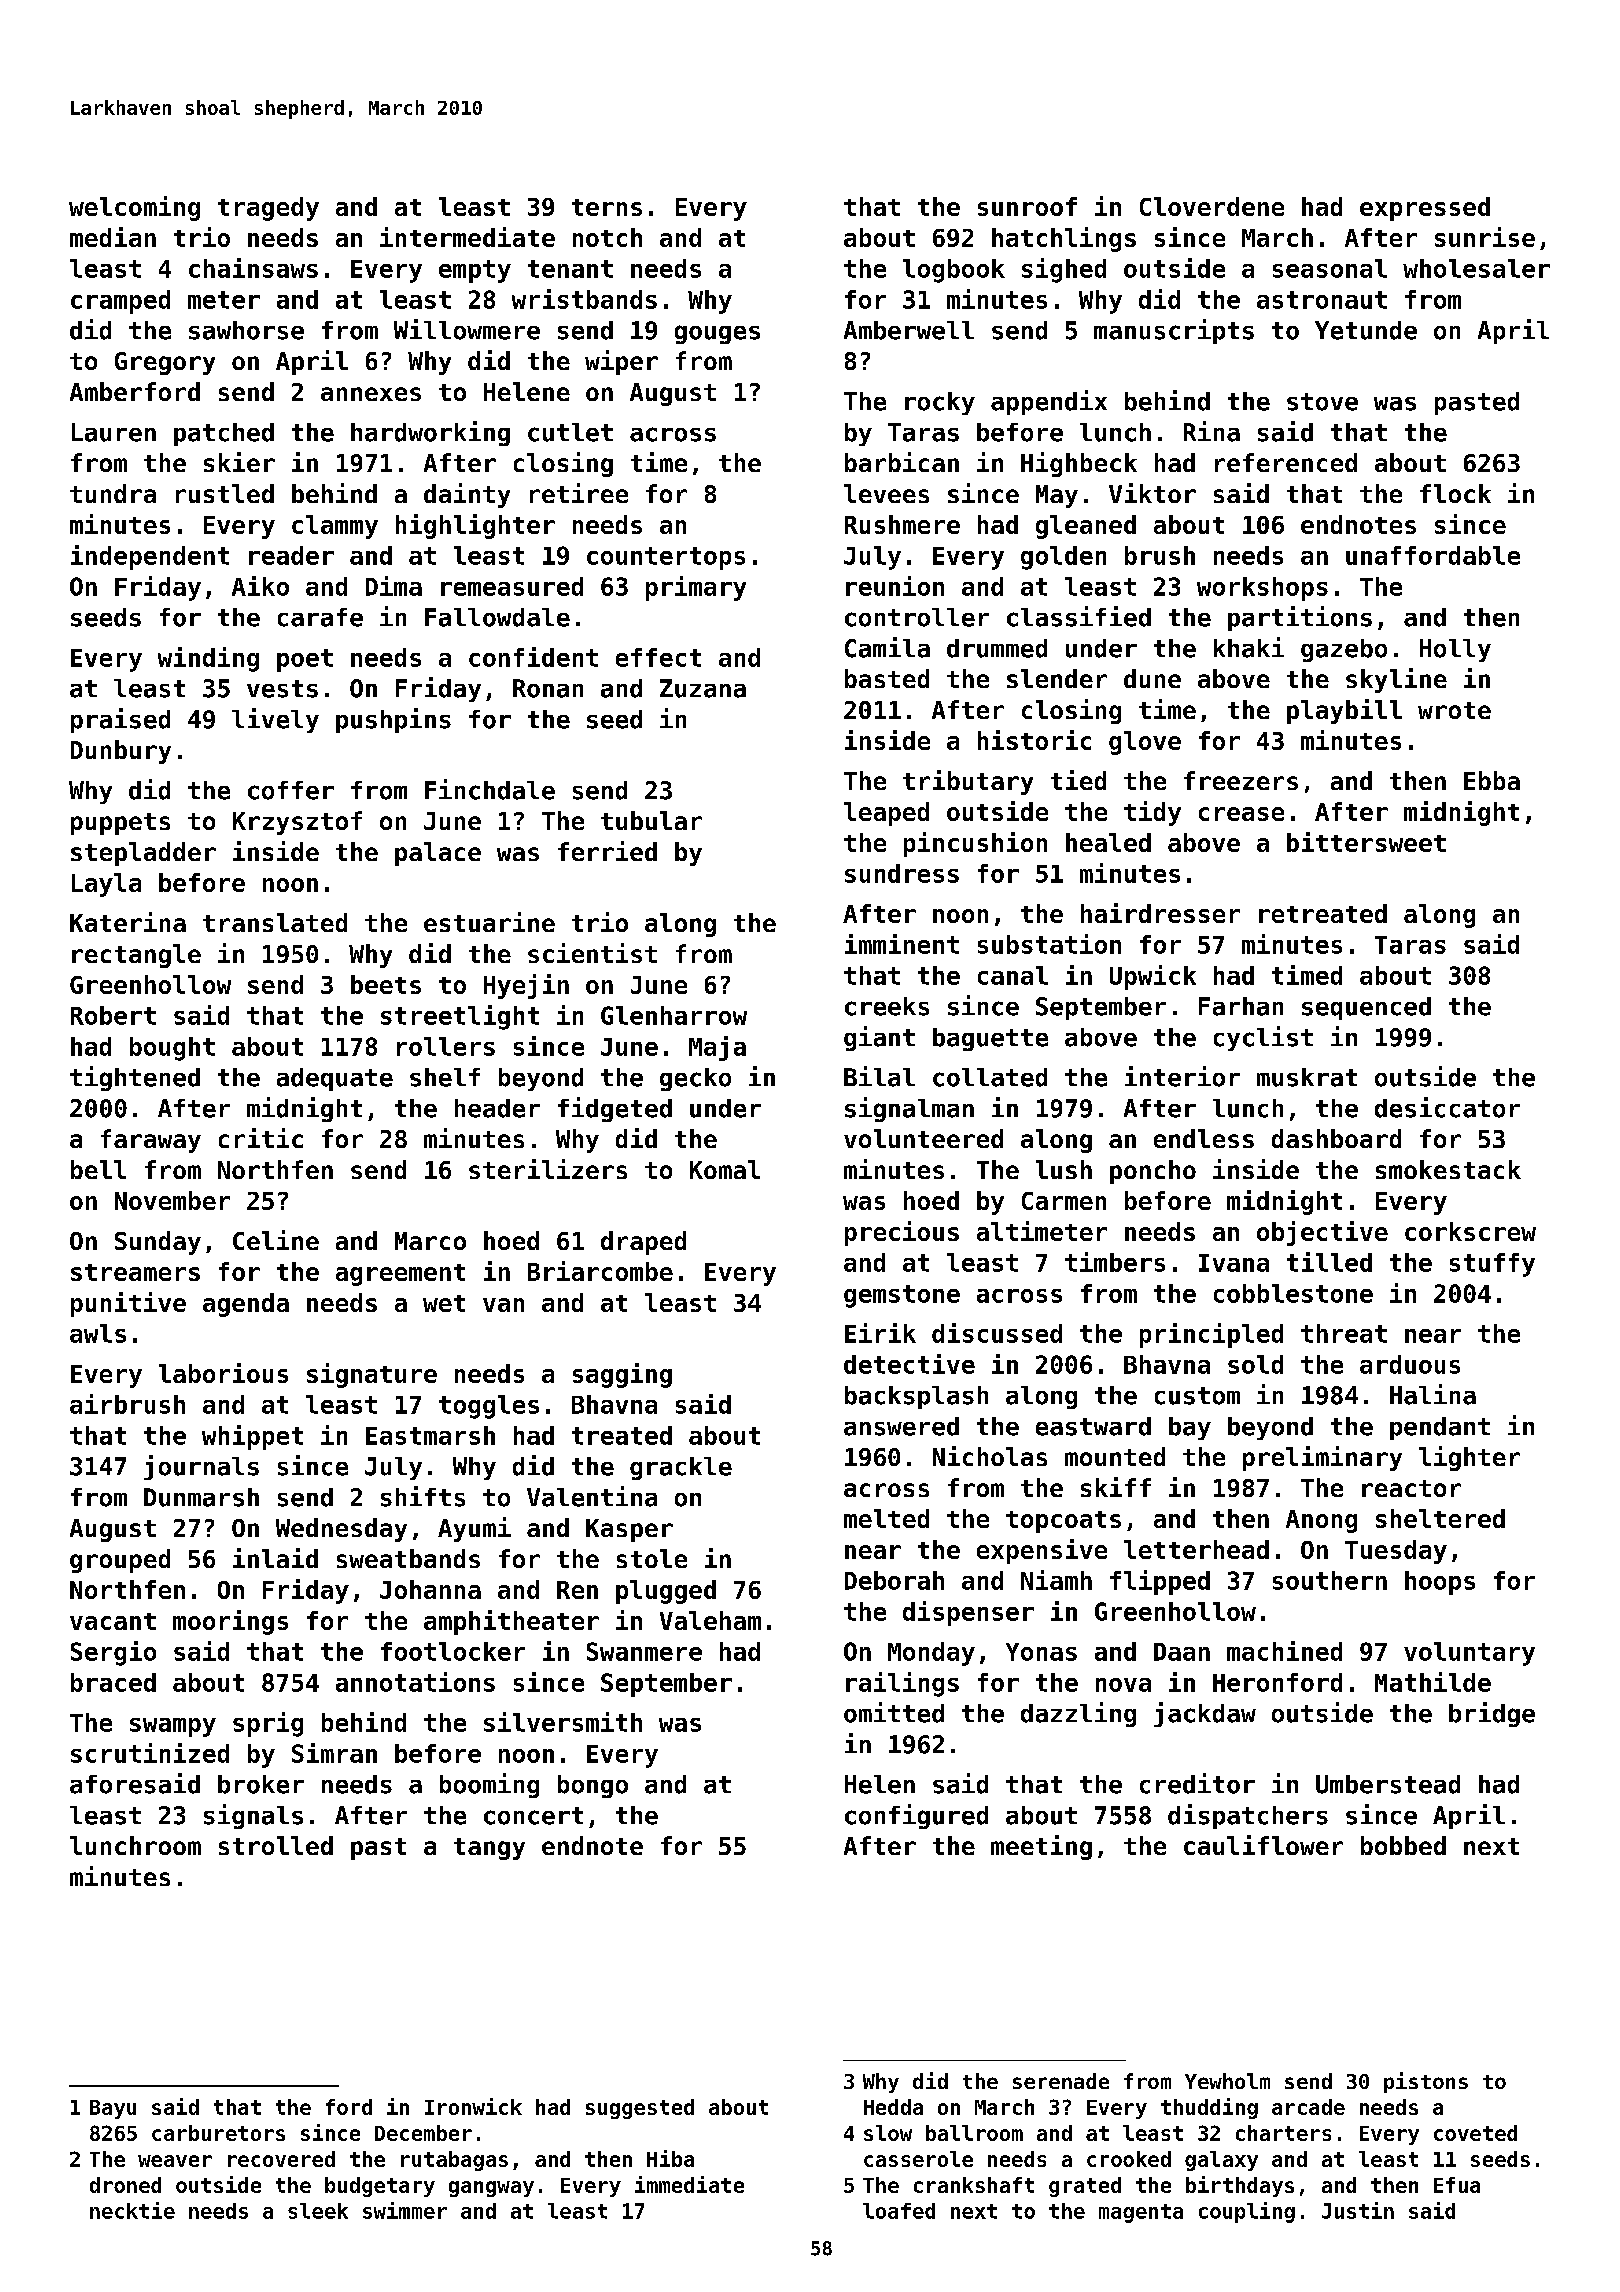 Image resolution: width=1620 pixels, height=2292 pixels. I want to click on referenced, so click(1286, 462).
